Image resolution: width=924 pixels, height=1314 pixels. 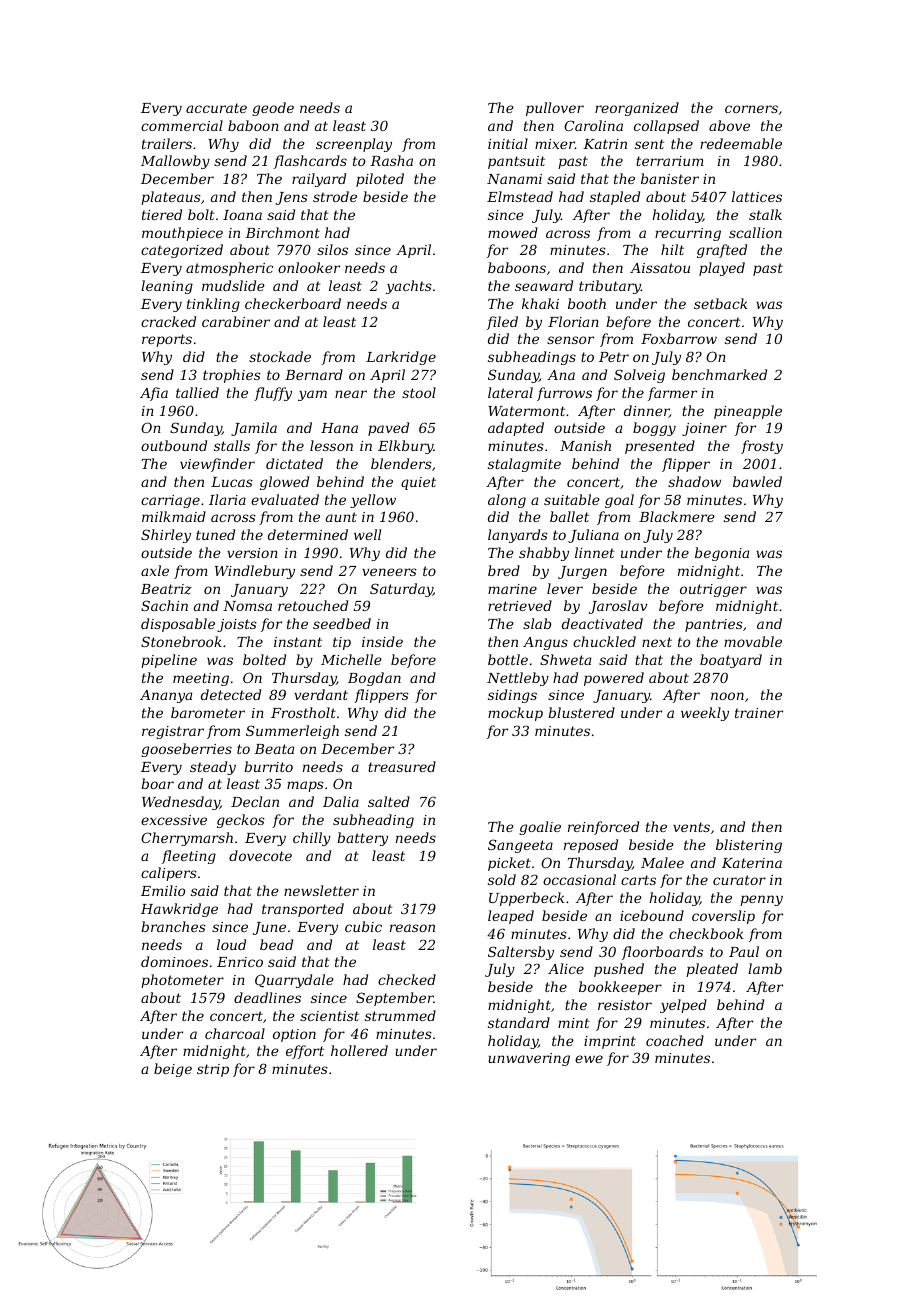 I want to click on Bogdan, so click(x=374, y=679).
